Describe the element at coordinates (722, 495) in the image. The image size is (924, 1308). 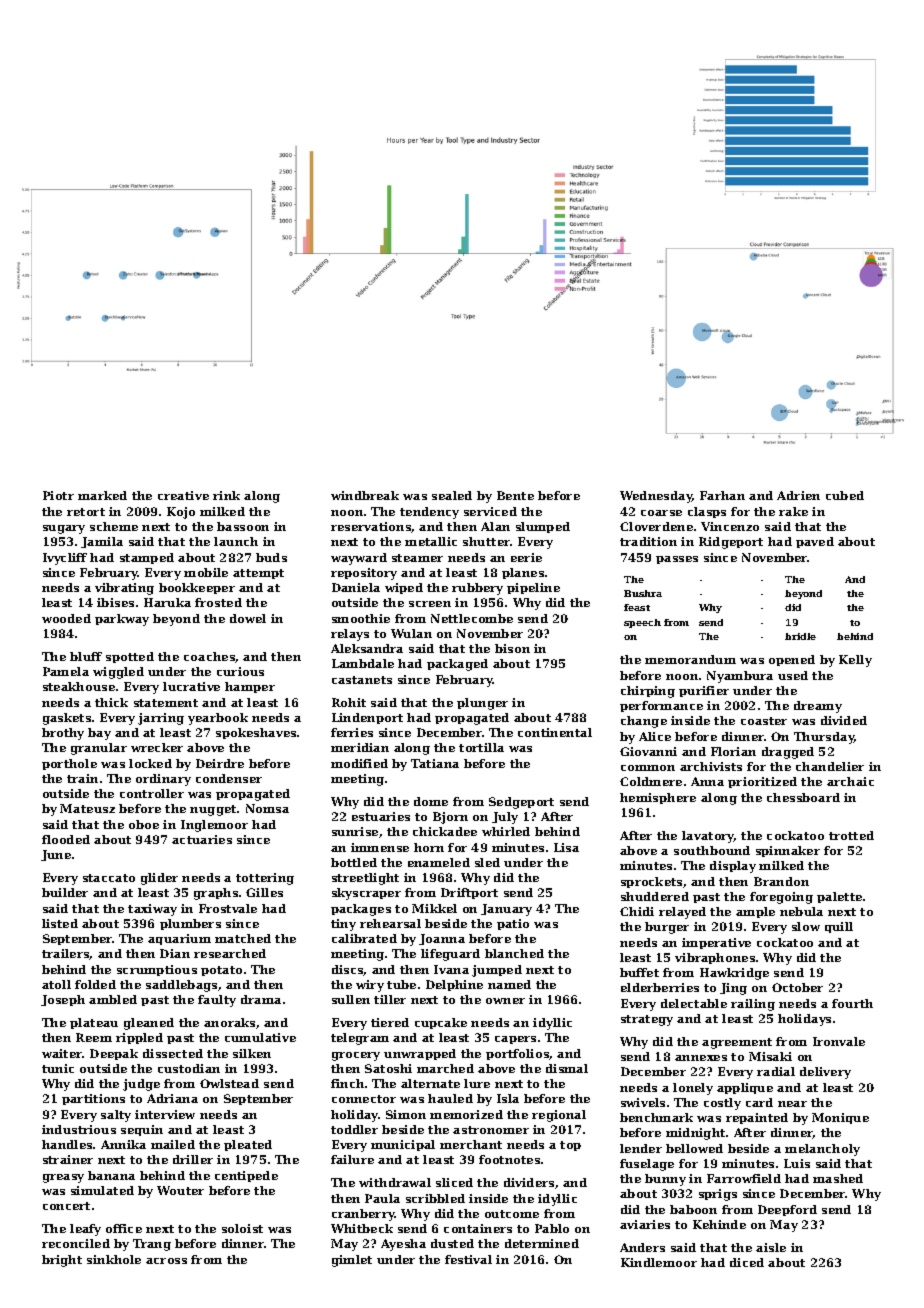
I see `Farhan` at that location.
